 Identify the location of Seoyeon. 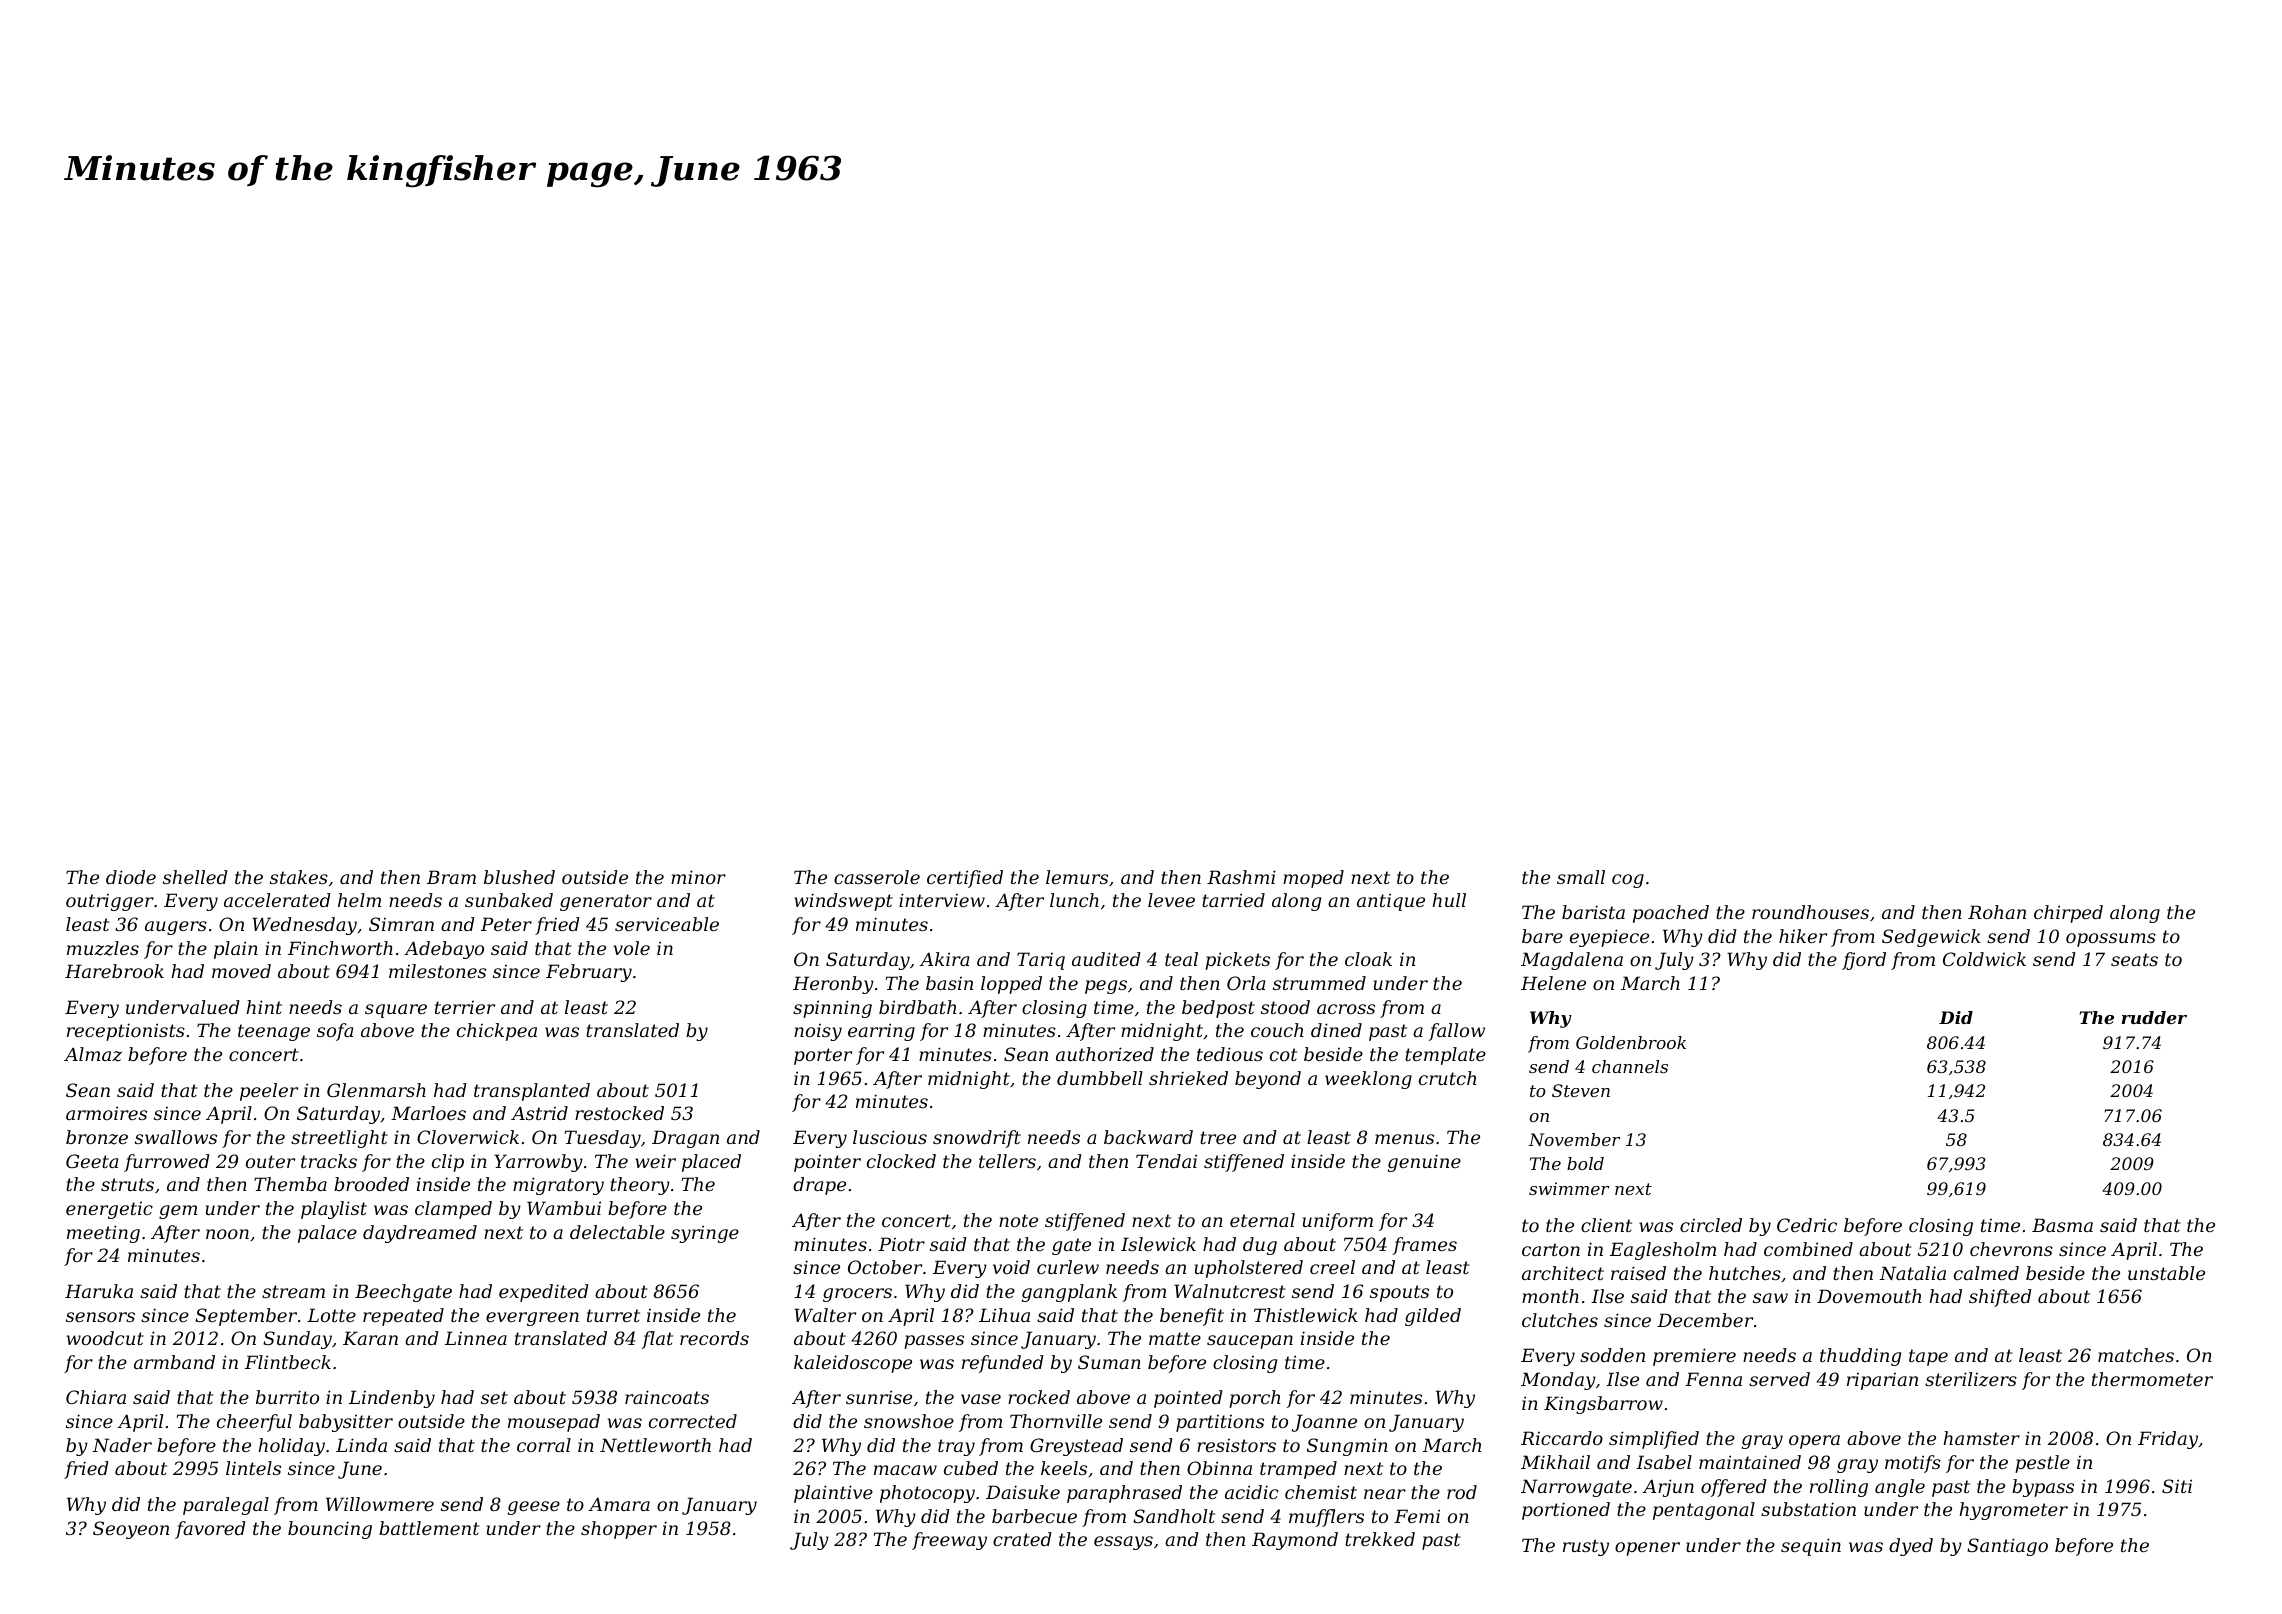
(131, 1530).
